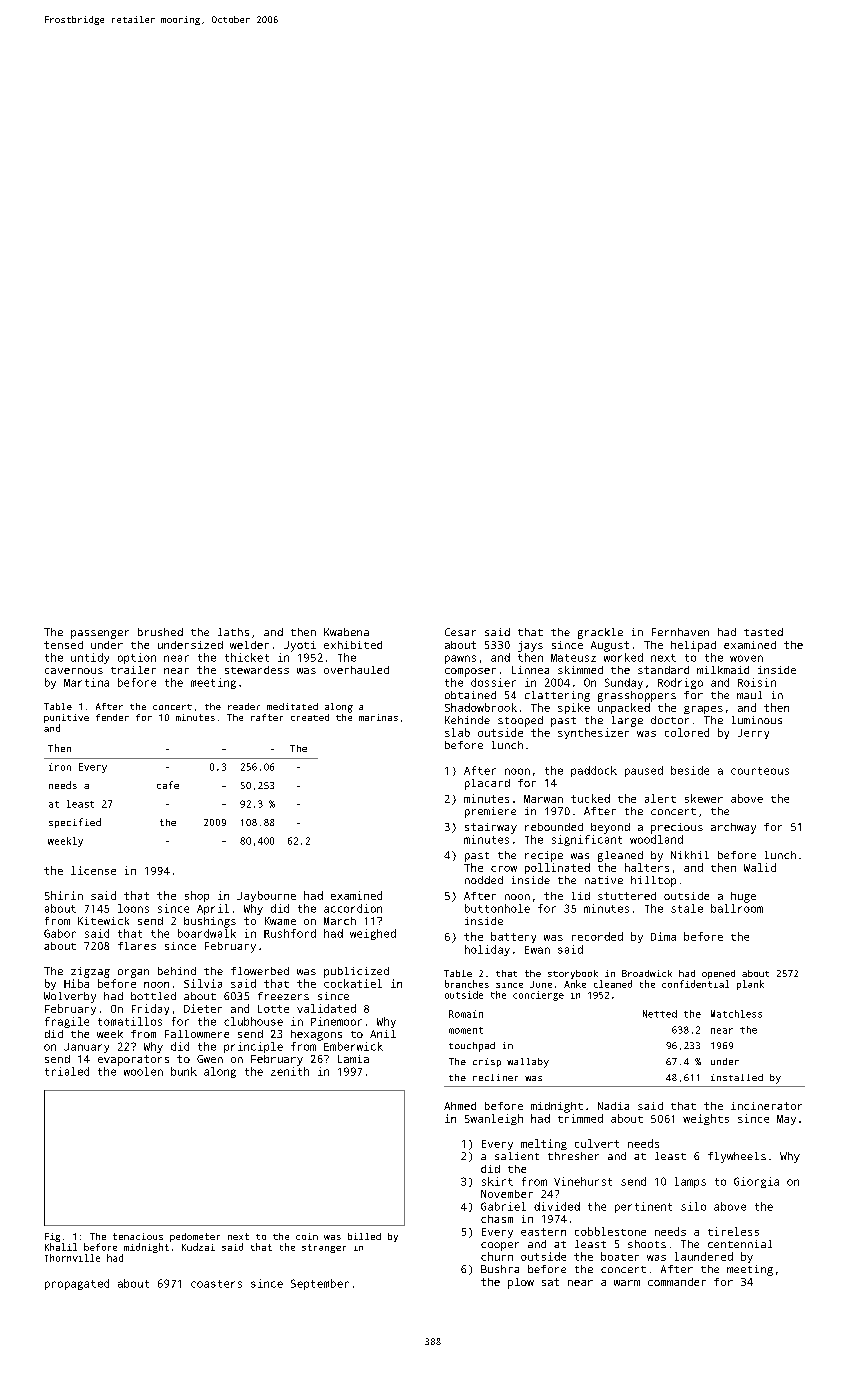  Describe the element at coordinates (67, 1071) in the screenshot. I see `trialed` at that location.
